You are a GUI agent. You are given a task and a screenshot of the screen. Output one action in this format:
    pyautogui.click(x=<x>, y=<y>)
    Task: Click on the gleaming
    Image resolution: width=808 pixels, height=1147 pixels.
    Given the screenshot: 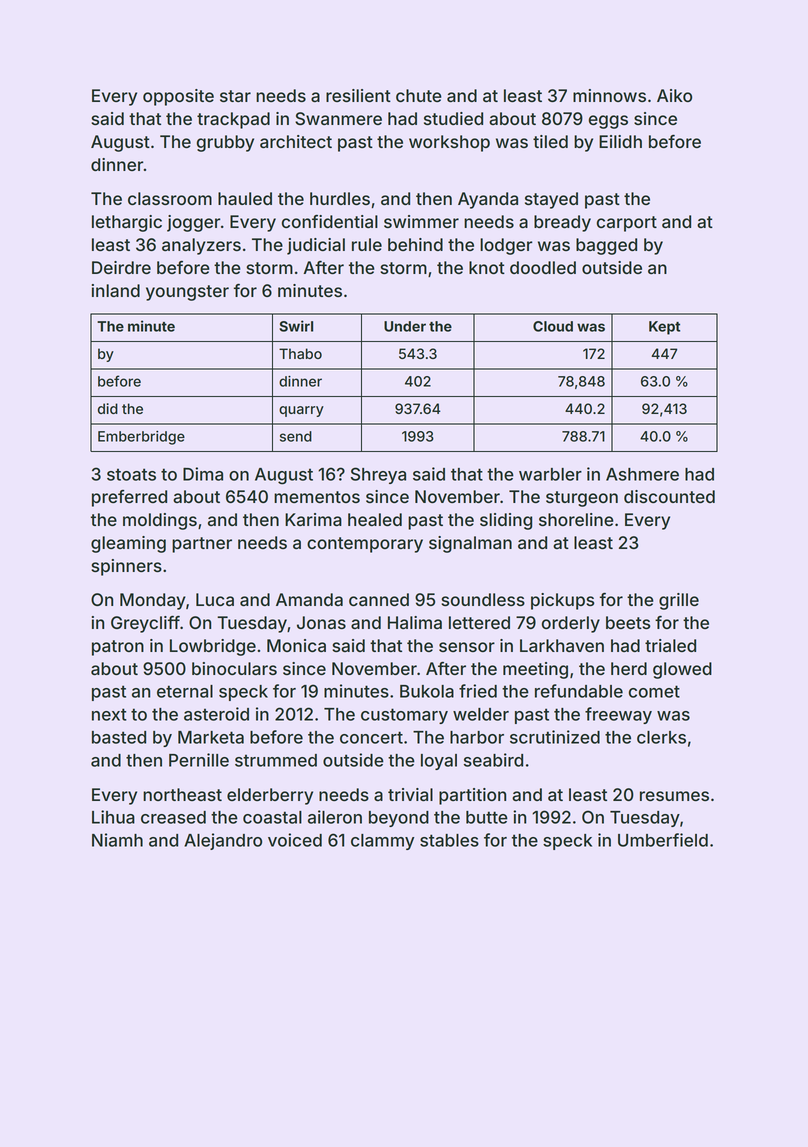 What is the action you would take?
    pyautogui.click(x=128, y=544)
